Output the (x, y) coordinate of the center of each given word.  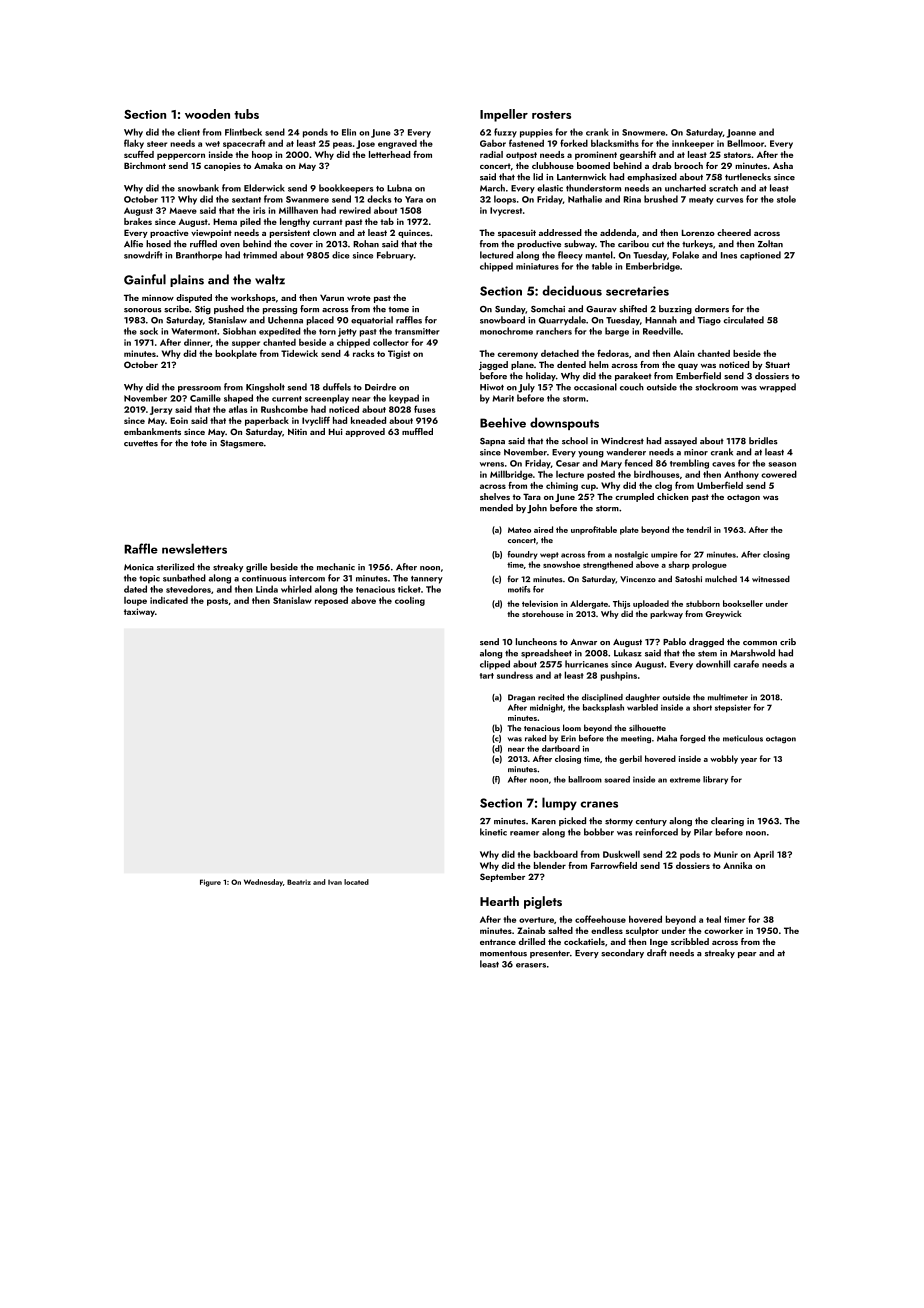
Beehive (503, 422)
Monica (139, 567)
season (782, 464)
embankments (152, 431)
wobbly (724, 759)
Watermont (194, 331)
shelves (495, 496)
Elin (349, 132)
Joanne (741, 133)
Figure (210, 883)
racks (364, 353)
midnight (546, 708)
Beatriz (299, 882)
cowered (779, 474)
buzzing (675, 310)
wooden (207, 114)
